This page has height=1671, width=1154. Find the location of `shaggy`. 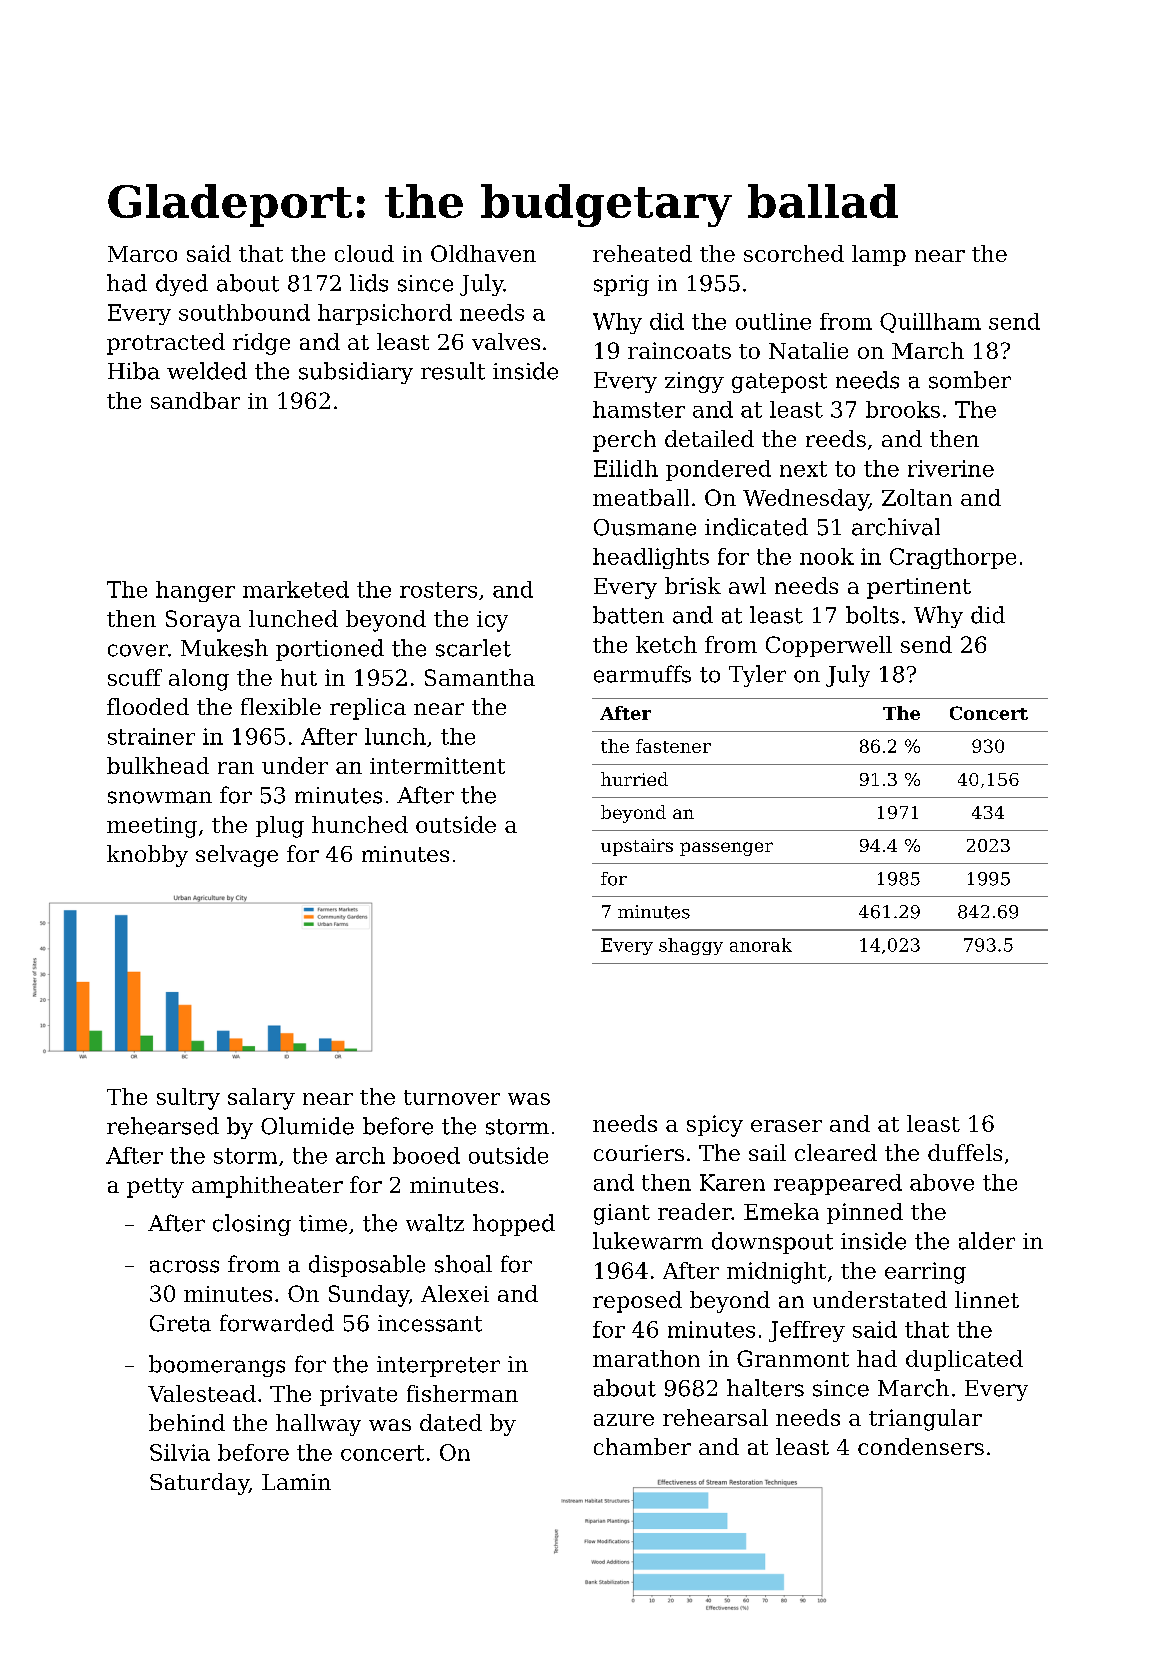

shaggy is located at coordinates (691, 946).
